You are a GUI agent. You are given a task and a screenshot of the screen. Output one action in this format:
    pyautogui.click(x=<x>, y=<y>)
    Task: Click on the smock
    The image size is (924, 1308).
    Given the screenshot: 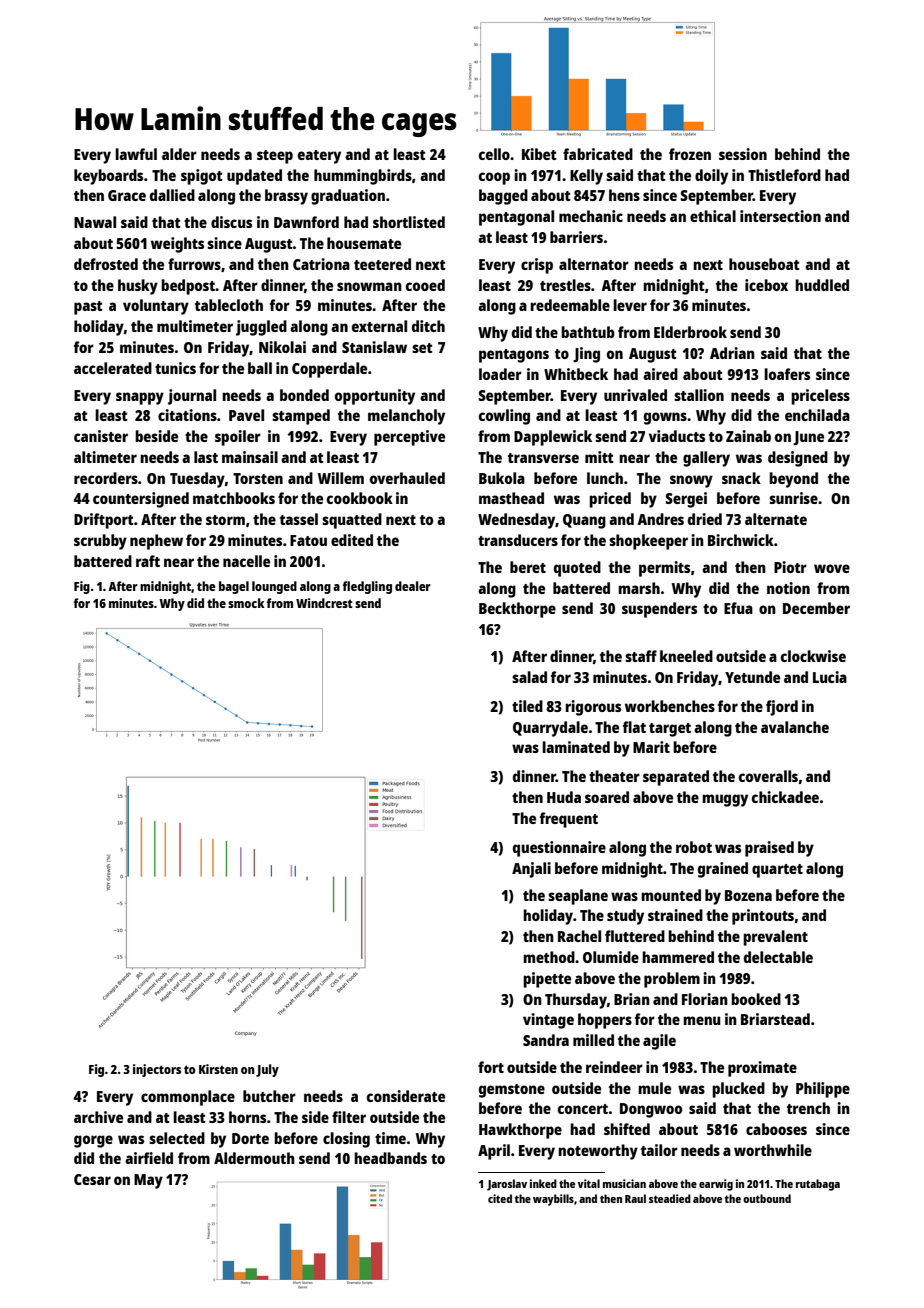 What is the action you would take?
    pyautogui.click(x=246, y=603)
